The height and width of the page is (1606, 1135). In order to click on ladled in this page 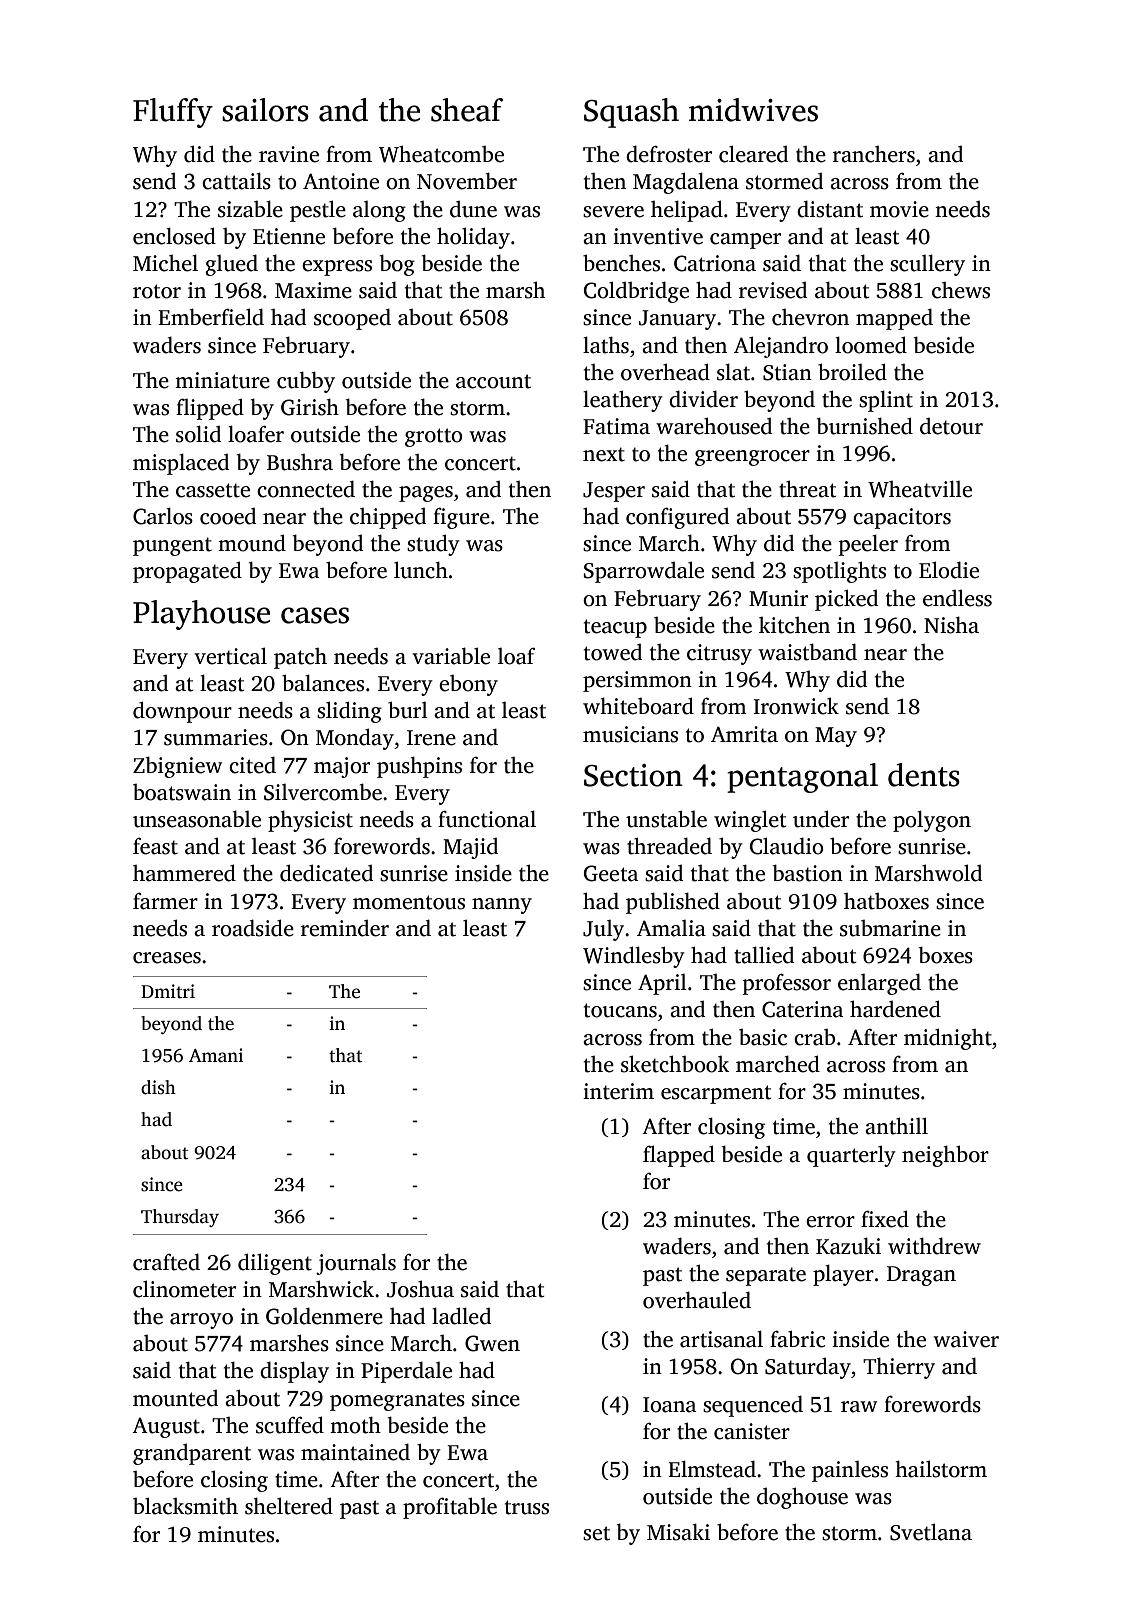, I will do `click(461, 1316)`.
